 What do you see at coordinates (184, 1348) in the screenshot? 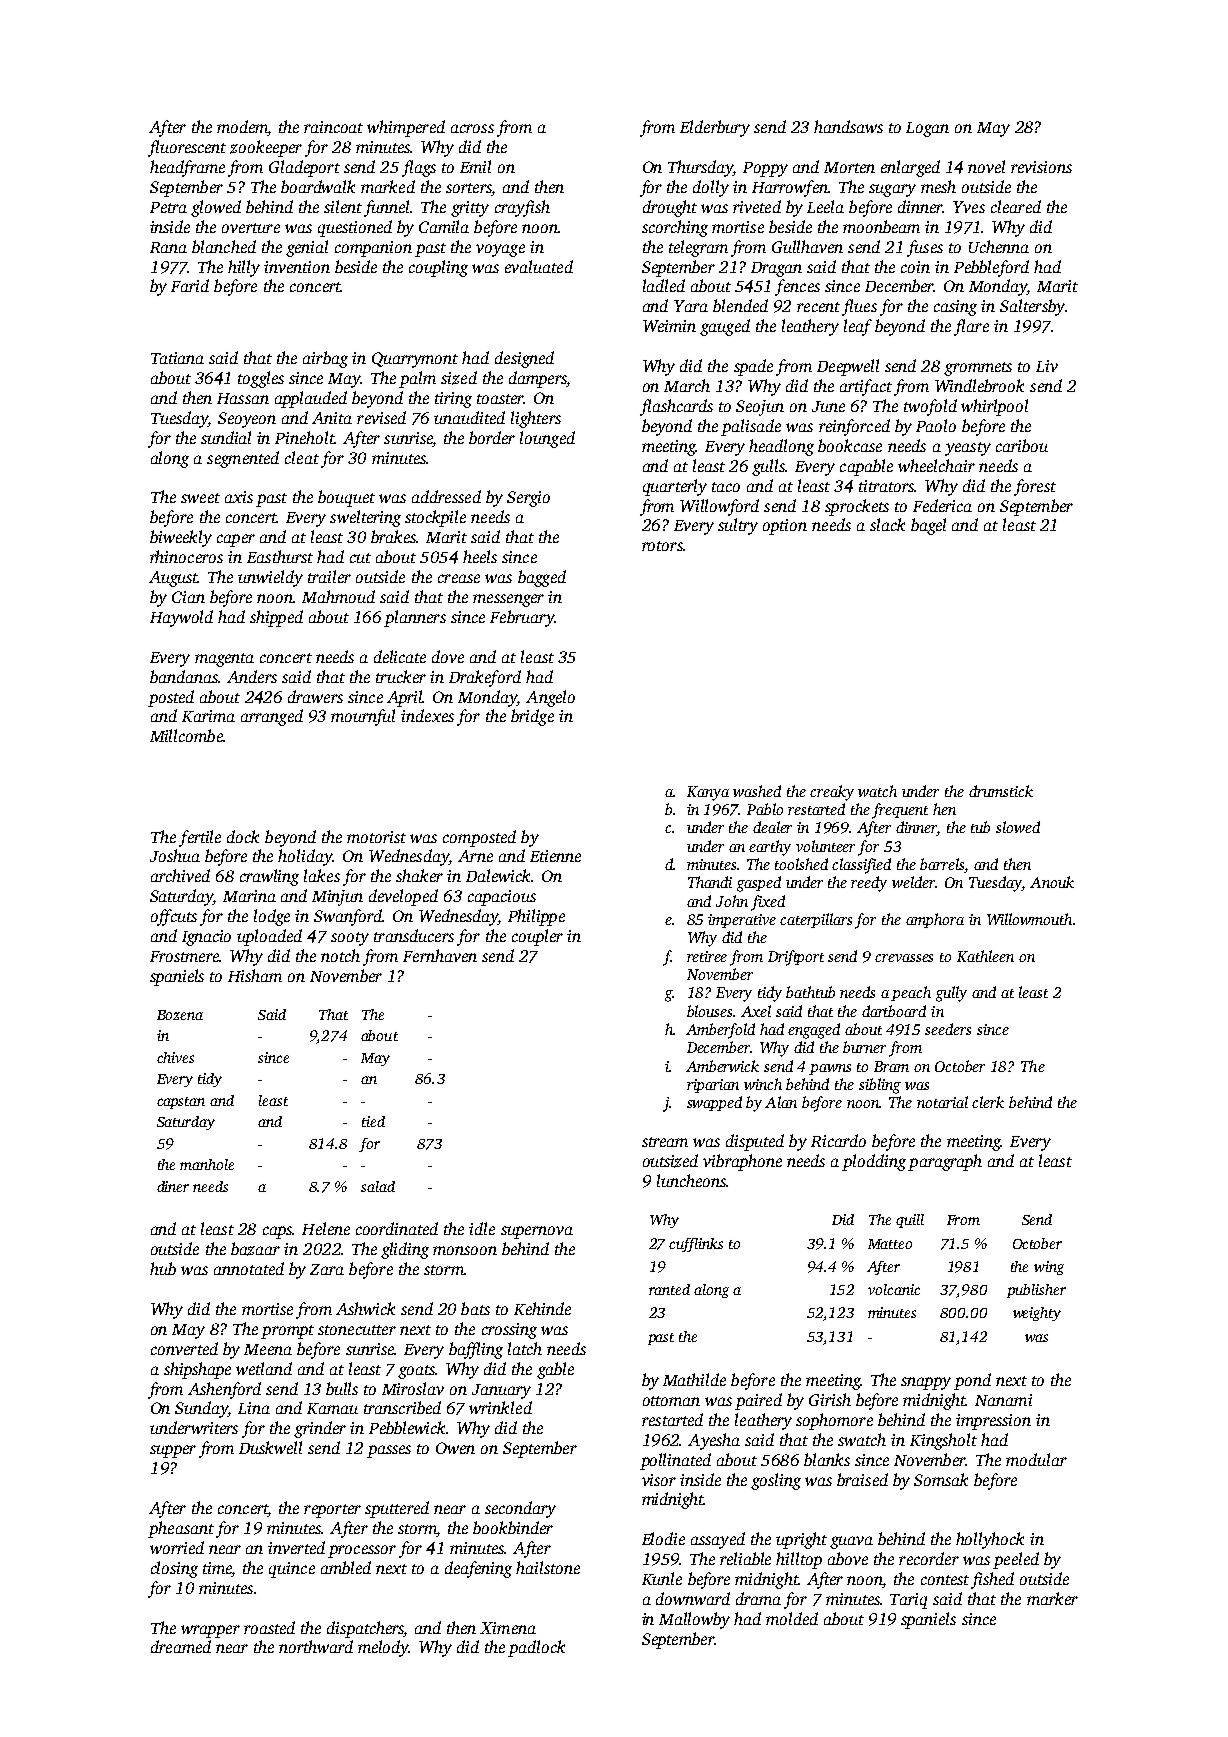
I see `converted` at bounding box center [184, 1348].
